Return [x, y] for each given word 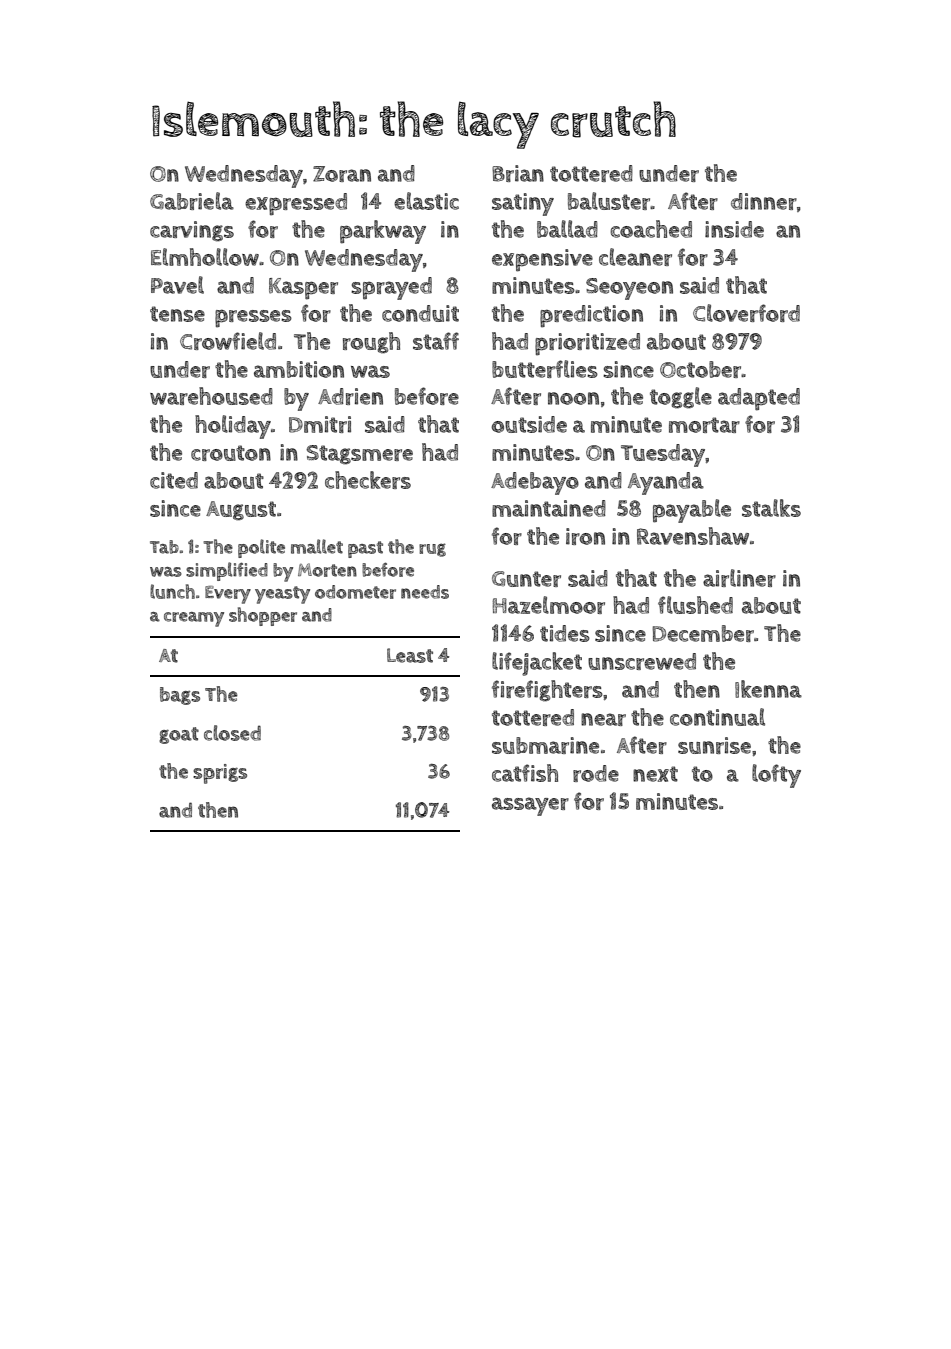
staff [436, 341]
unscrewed [642, 661]
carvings [192, 231]
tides [565, 633]
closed [232, 733]
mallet [317, 546]
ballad [567, 229]
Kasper [303, 289]
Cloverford [746, 313]
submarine [545, 745]
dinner [764, 201]
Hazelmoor [548, 605]
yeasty [282, 595]
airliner [739, 578]
